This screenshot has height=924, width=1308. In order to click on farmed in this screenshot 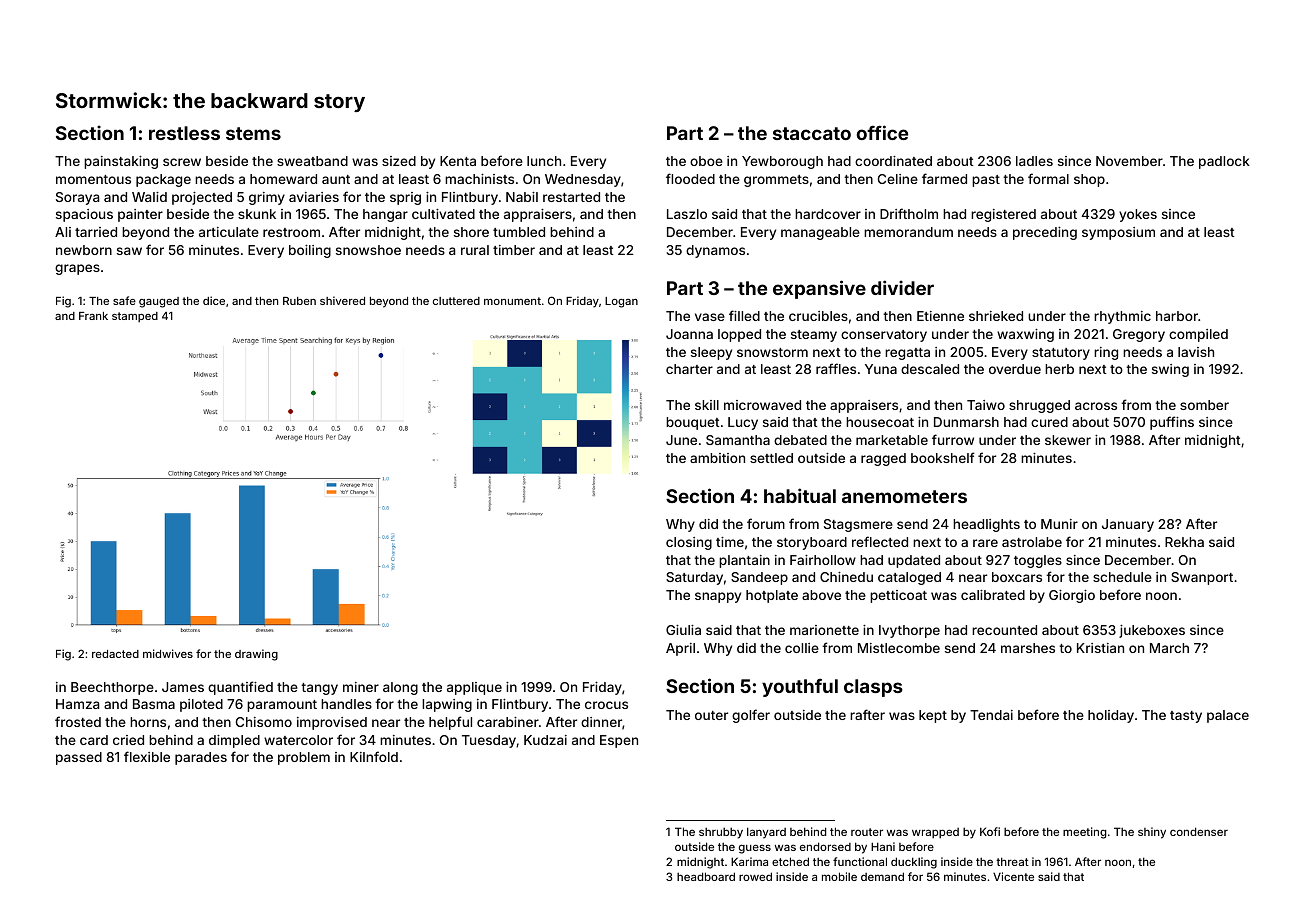, I will do `click(944, 178)`.
